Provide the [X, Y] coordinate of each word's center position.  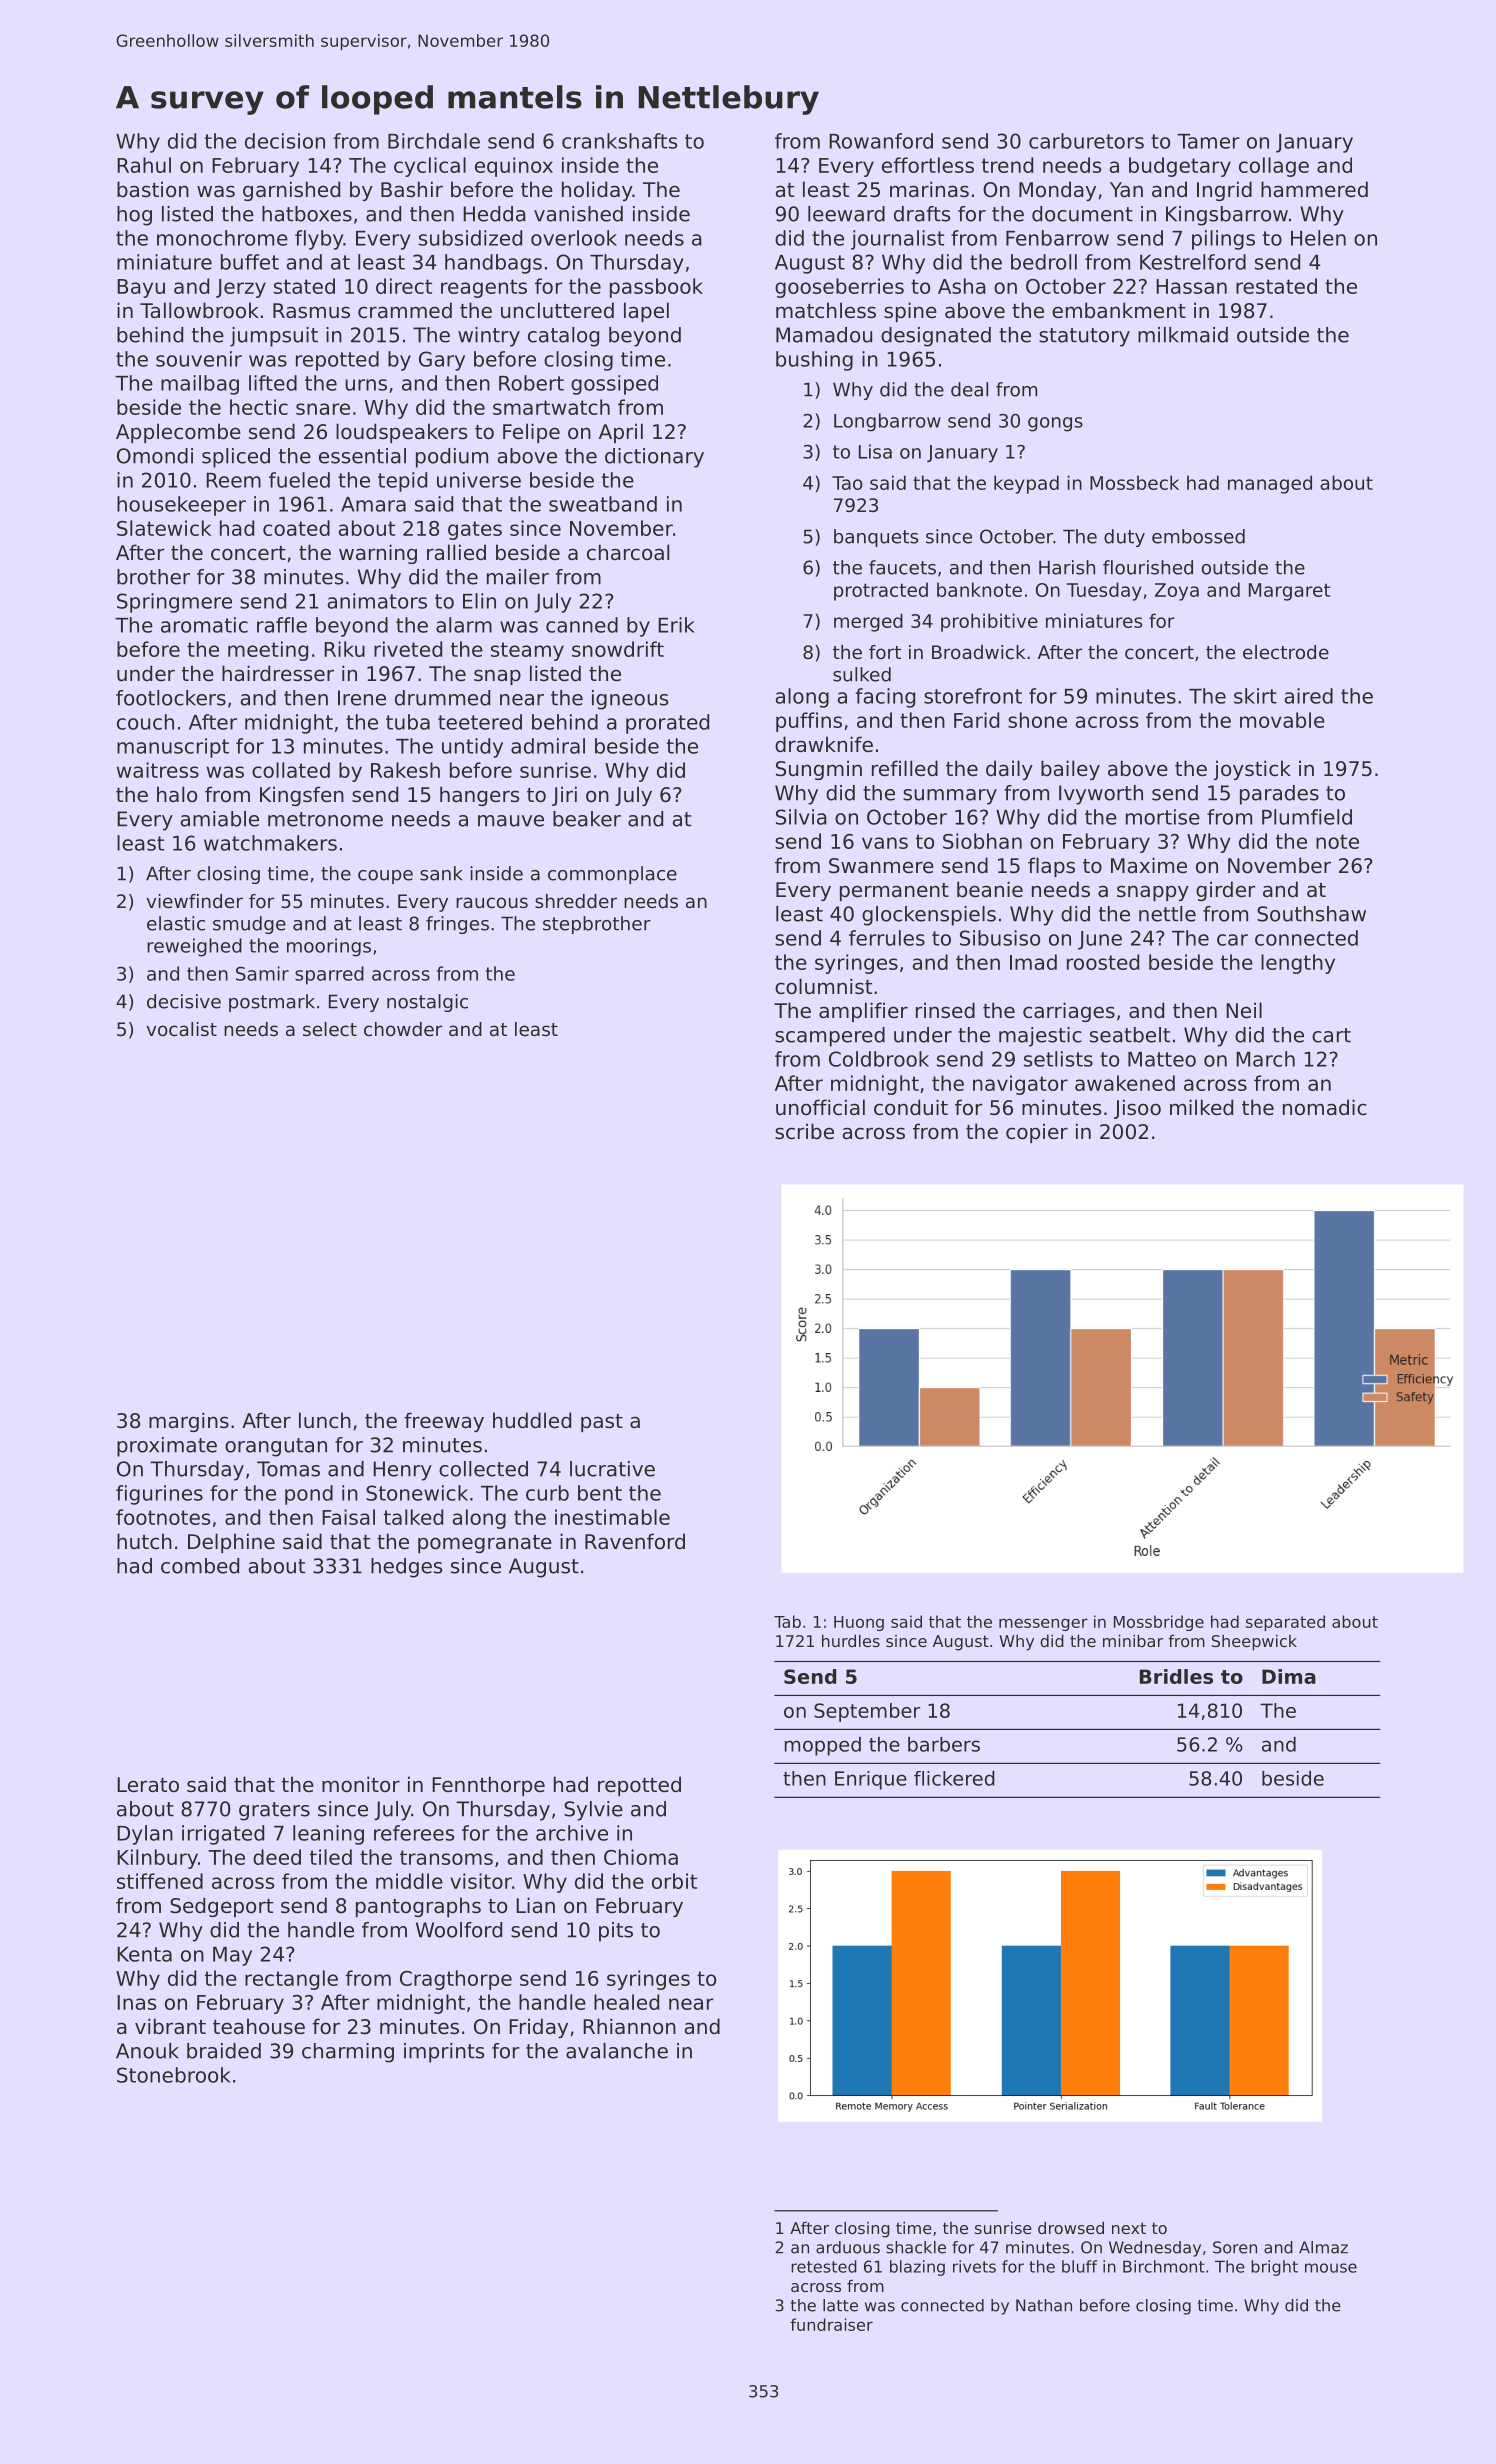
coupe [385, 877]
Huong [859, 1623]
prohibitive [989, 622]
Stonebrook [174, 2075]
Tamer [1208, 141]
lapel [646, 312]
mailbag [200, 385]
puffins [809, 722]
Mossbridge [1159, 1623]
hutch [144, 1541]
